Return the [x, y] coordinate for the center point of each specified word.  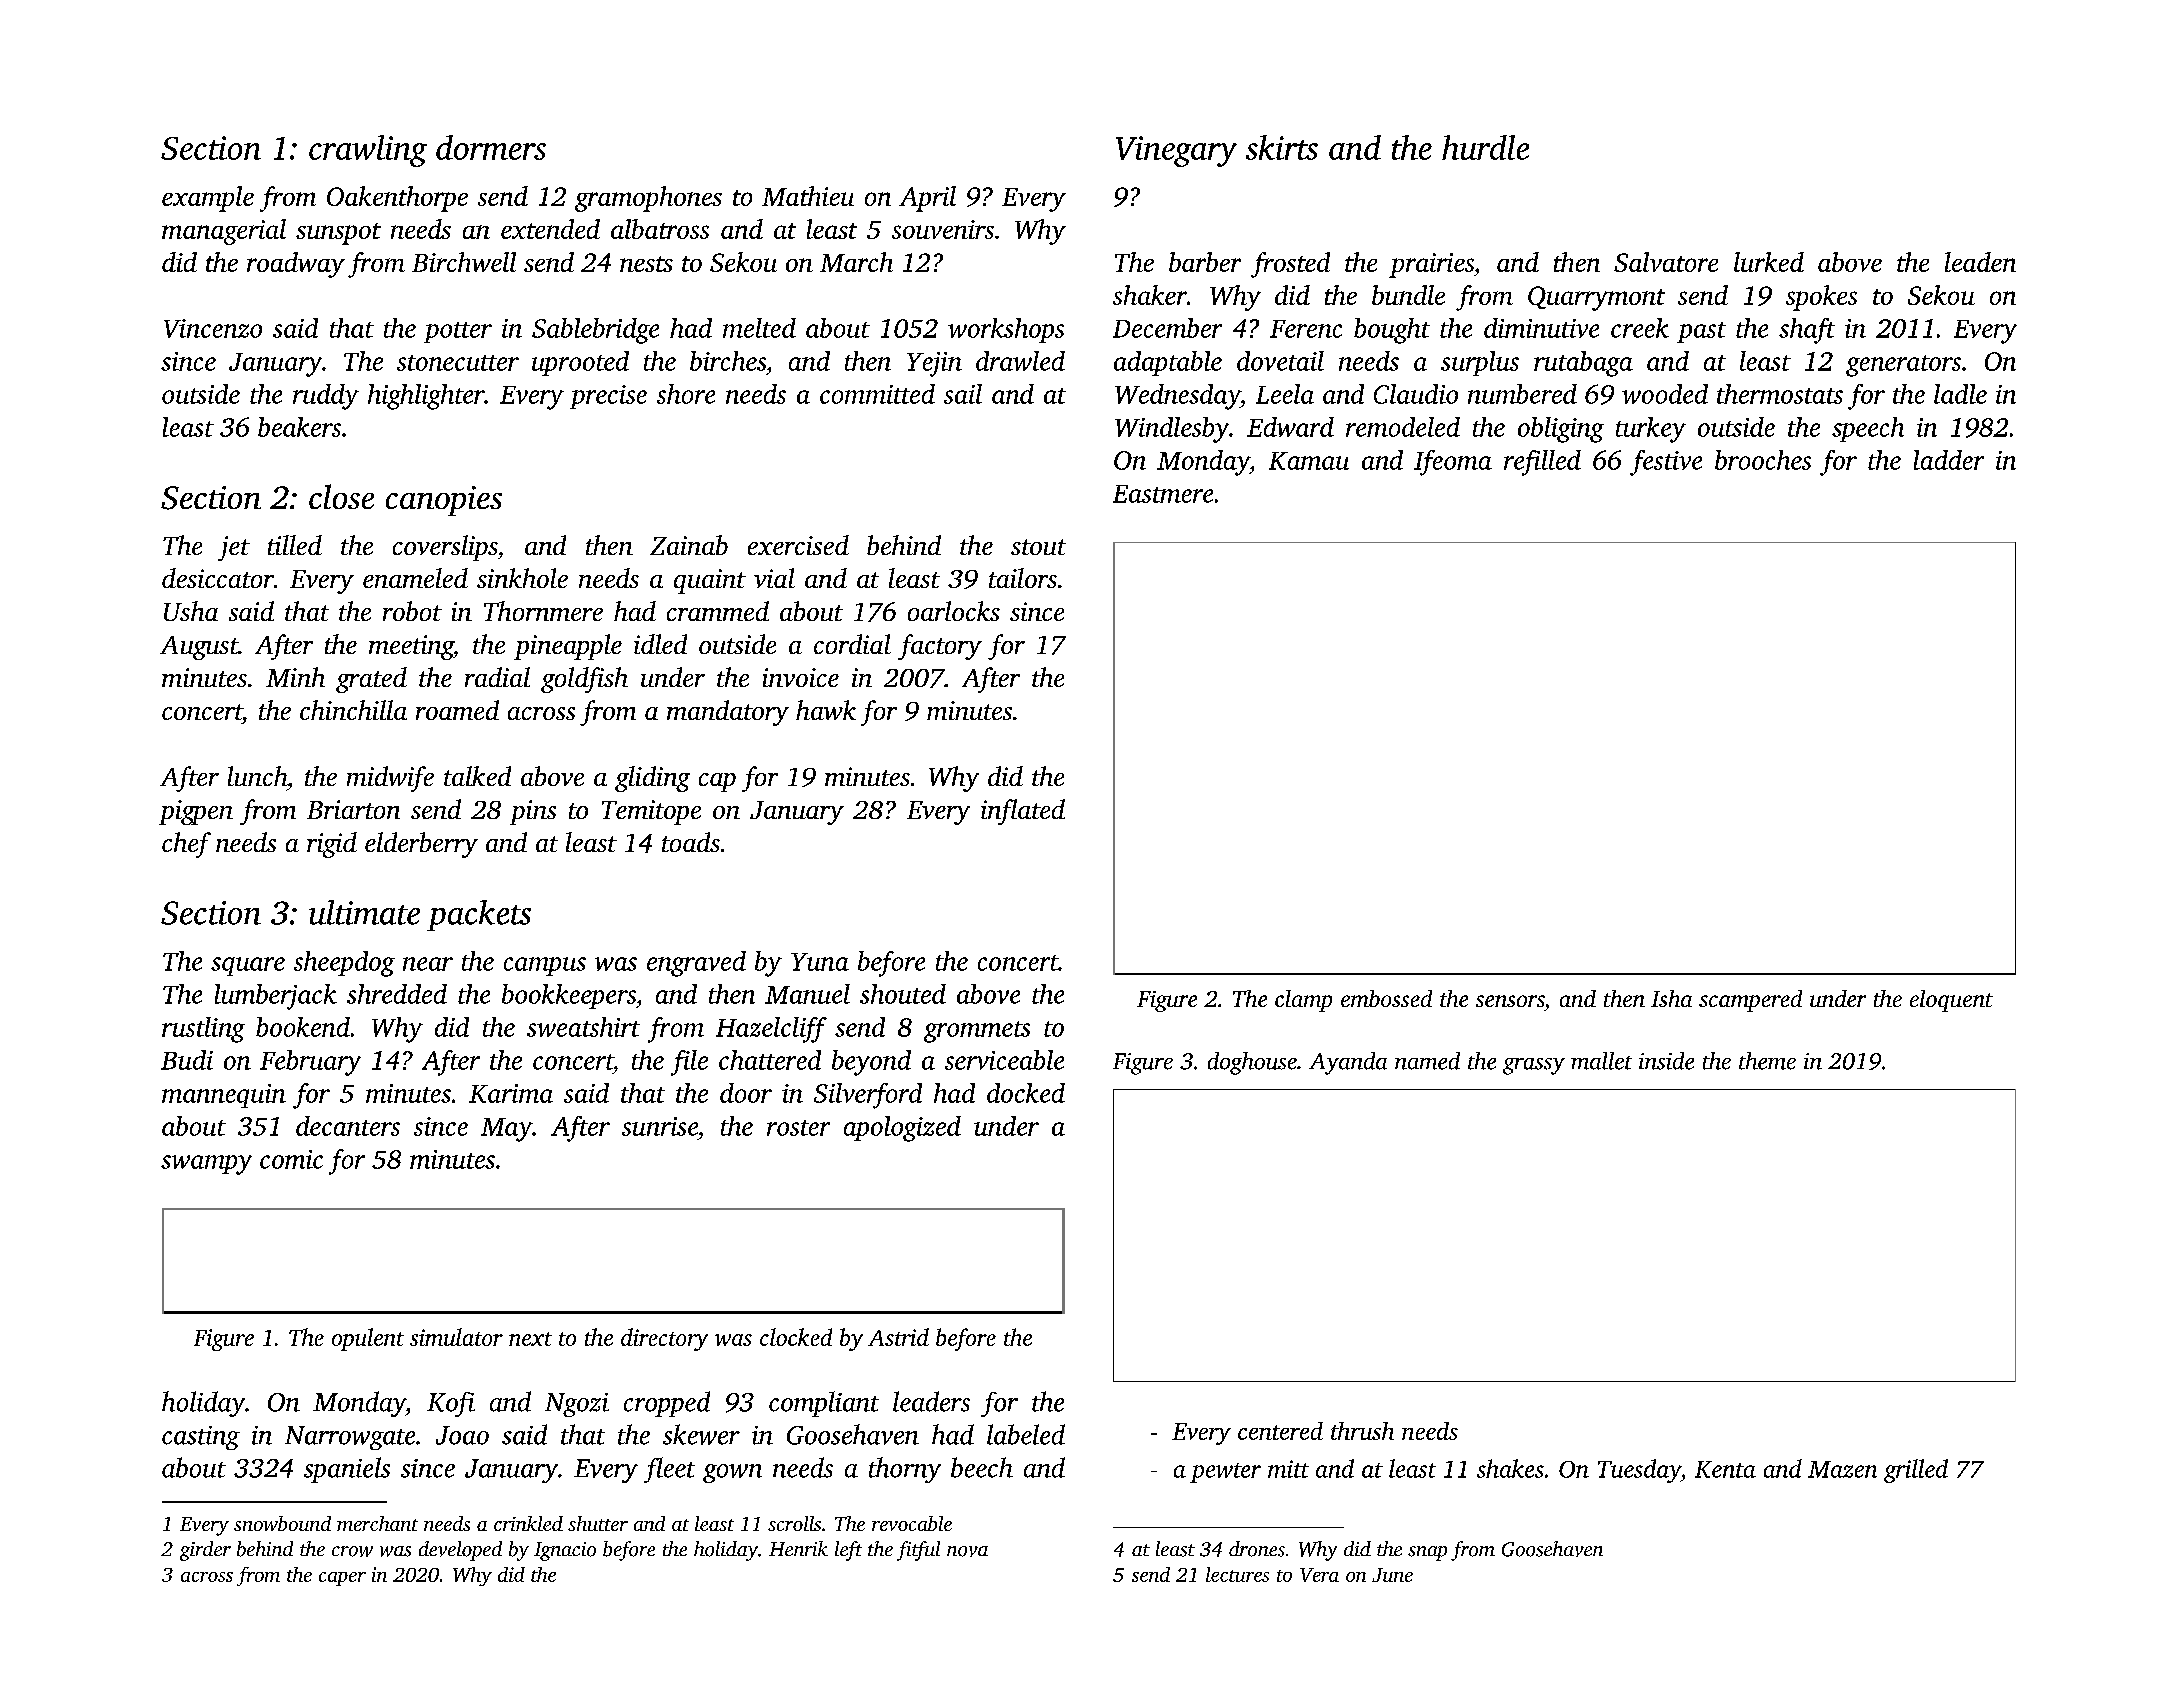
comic [291, 1159]
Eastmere [1163, 494]
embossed [1386, 998]
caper [342, 1579]
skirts [1282, 147]
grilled [1916, 1471]
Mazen [1842, 1469]
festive [1666, 463]
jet [234, 548]
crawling [368, 151]
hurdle [1485, 147]
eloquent [1951, 1001]
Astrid [898, 1337]
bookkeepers [569, 996]
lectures [1237, 1574]
